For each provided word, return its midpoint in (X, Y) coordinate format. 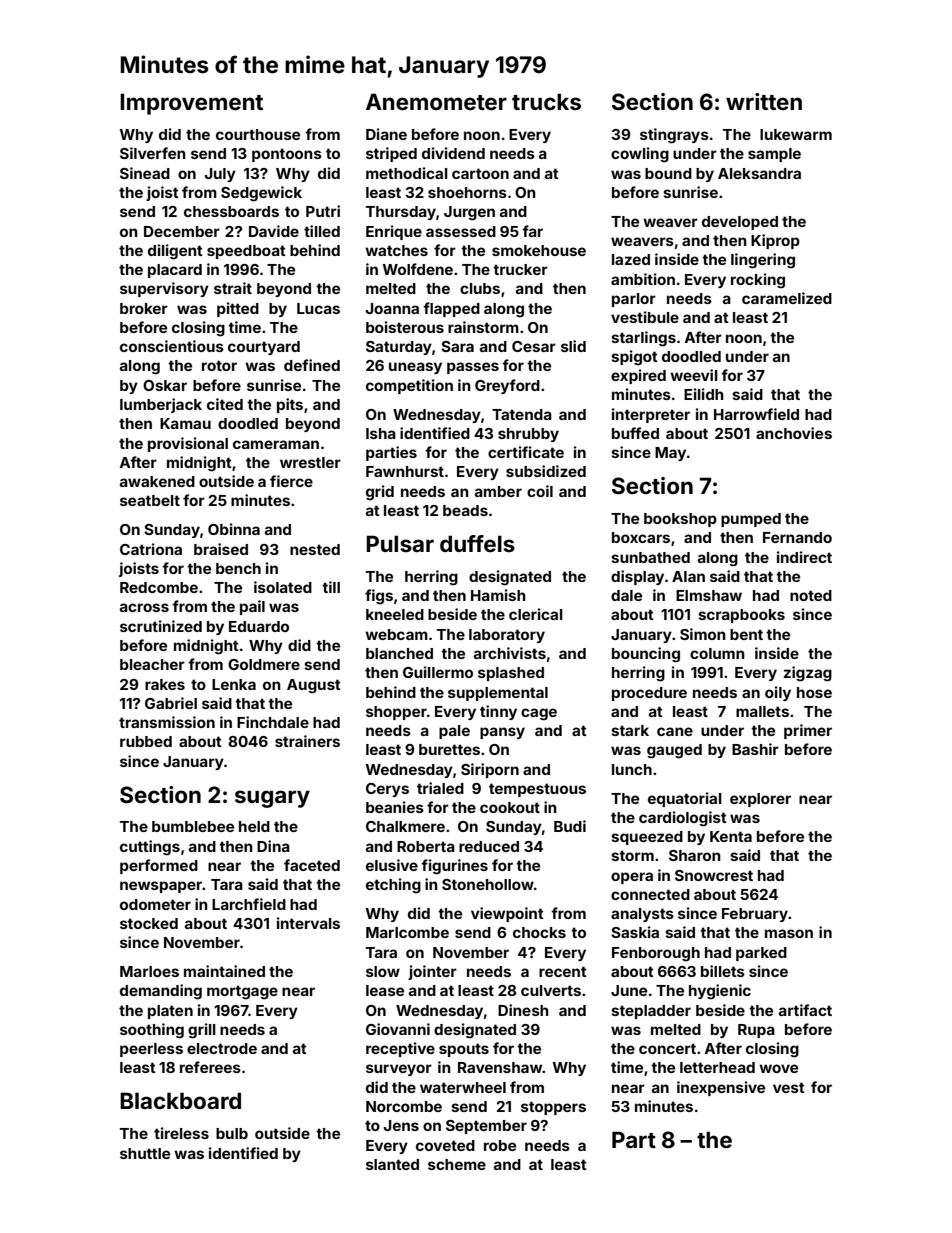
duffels (477, 543)
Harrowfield (756, 414)
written (764, 101)
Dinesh (523, 1010)
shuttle (145, 1153)
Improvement (191, 104)
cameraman (276, 444)
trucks (546, 102)
